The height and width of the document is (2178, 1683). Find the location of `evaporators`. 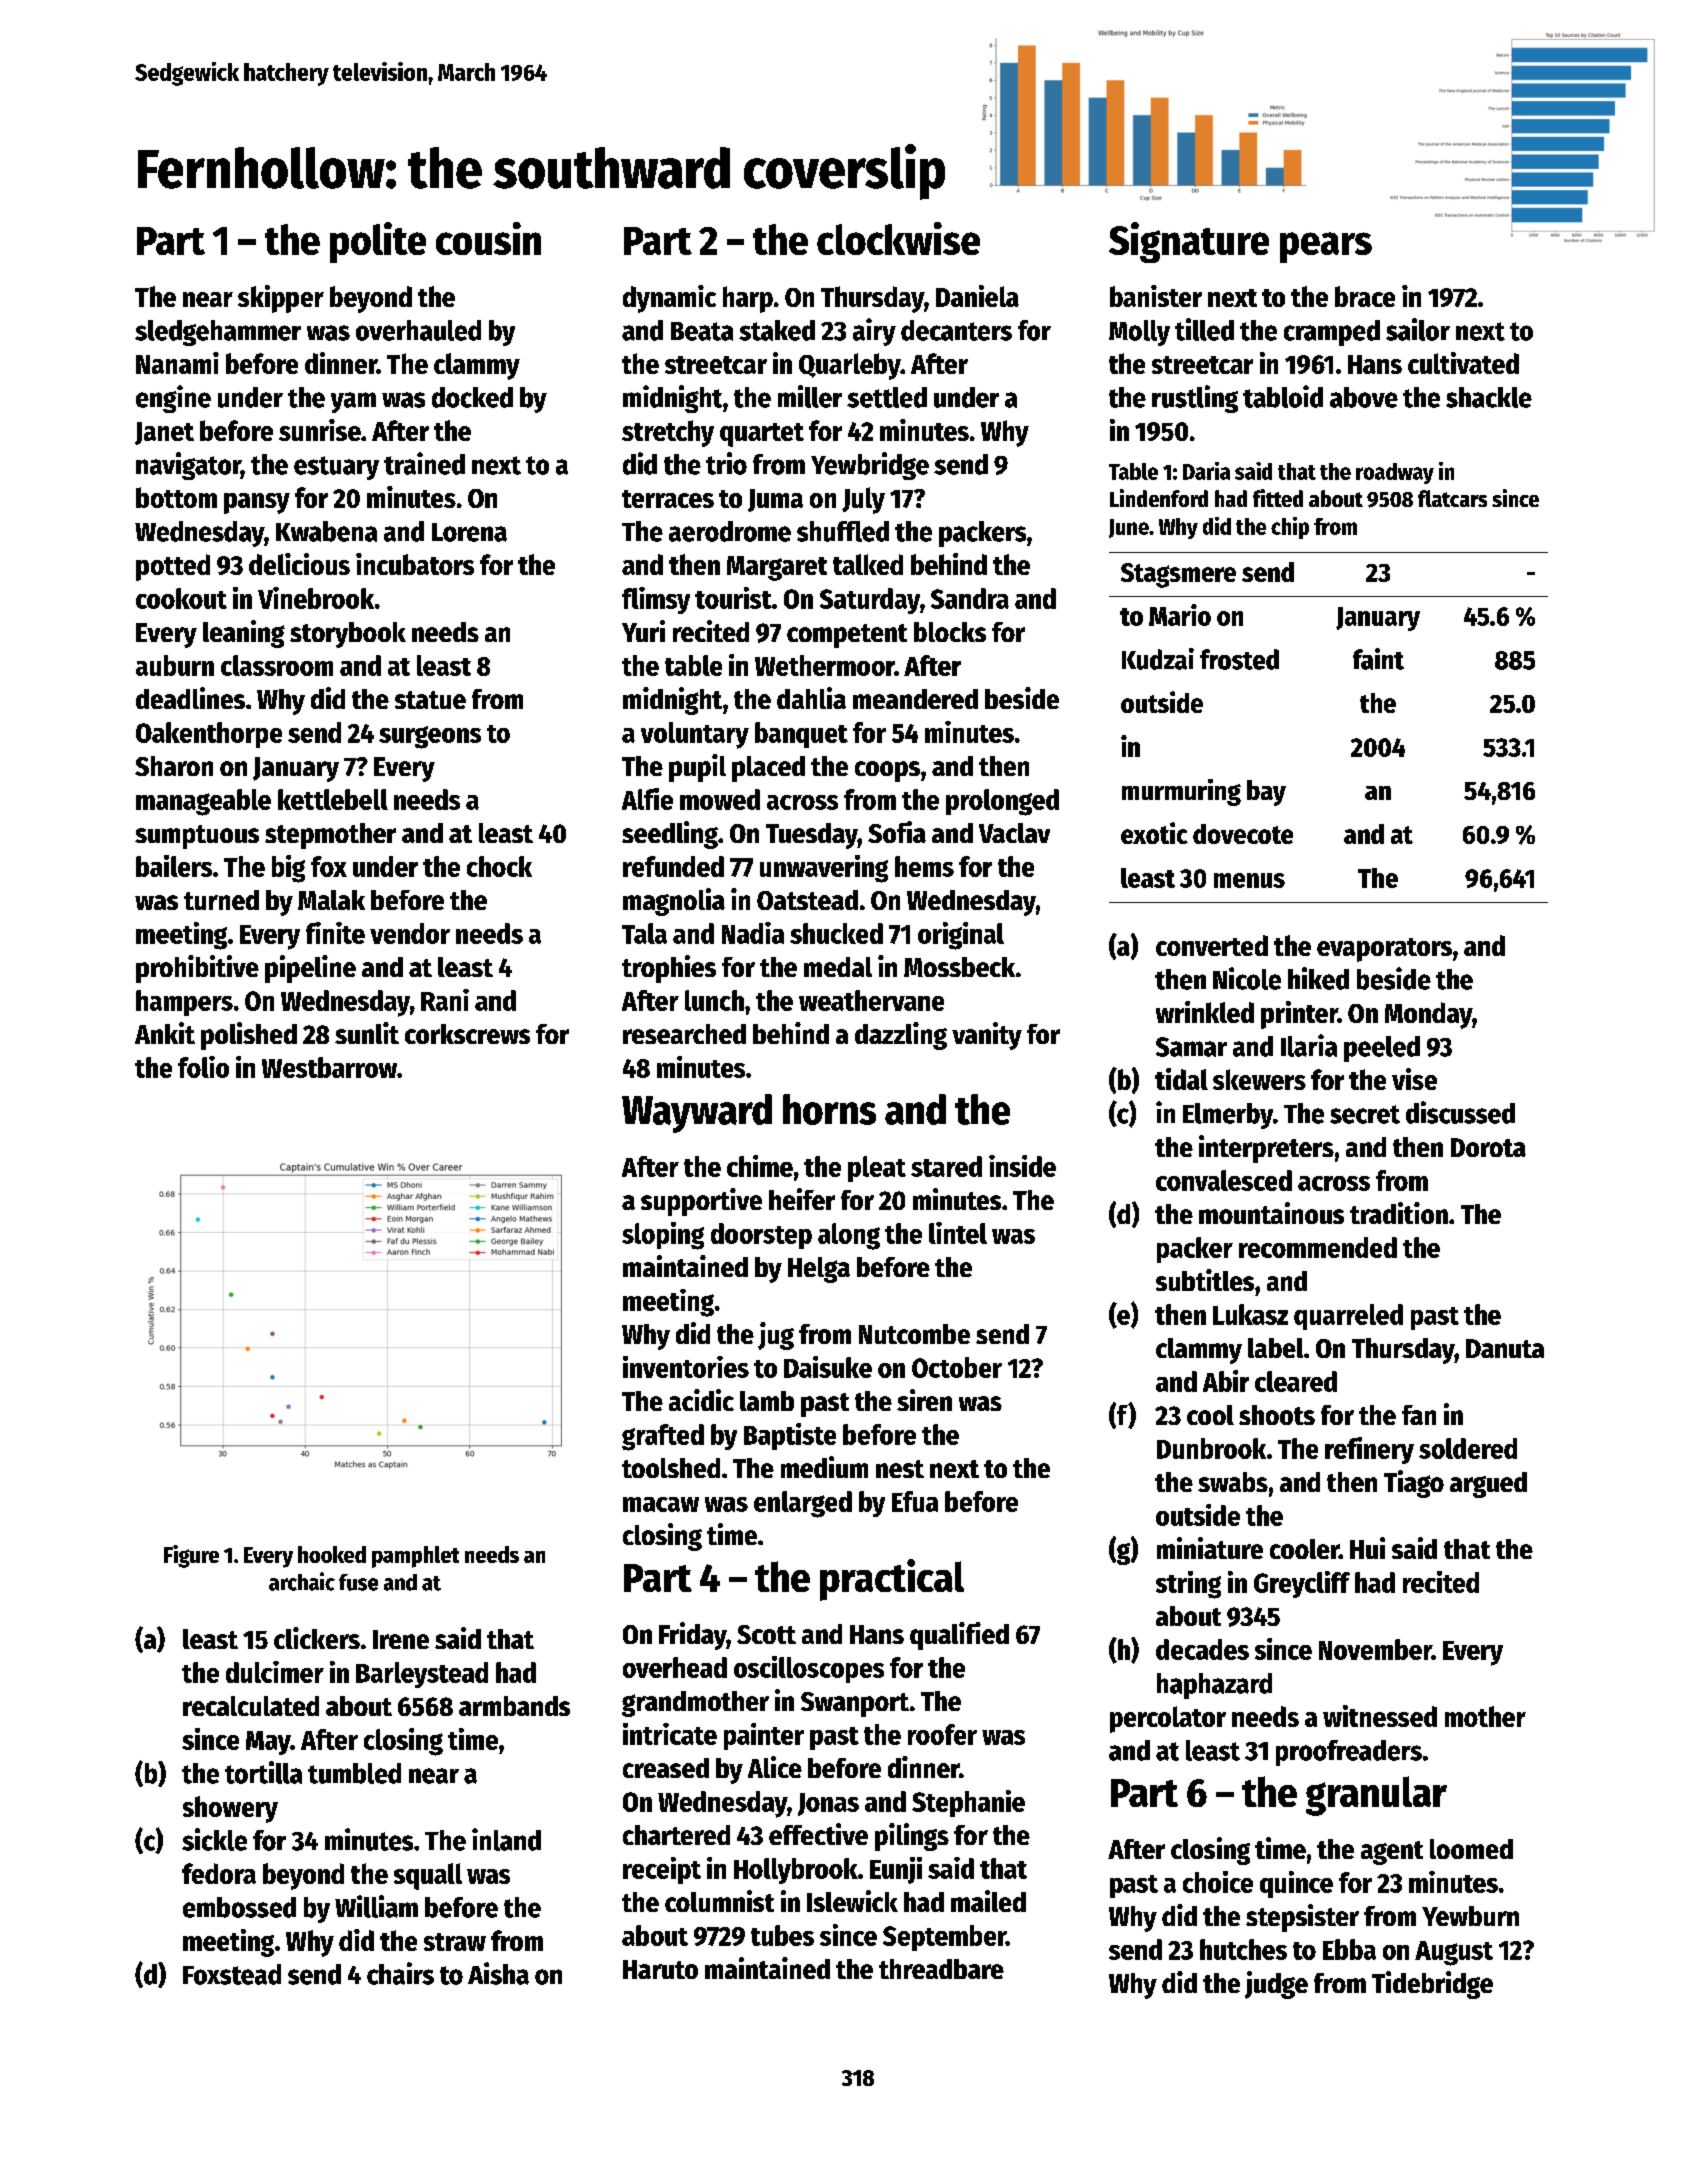

evaporators is located at coordinates (1384, 950).
